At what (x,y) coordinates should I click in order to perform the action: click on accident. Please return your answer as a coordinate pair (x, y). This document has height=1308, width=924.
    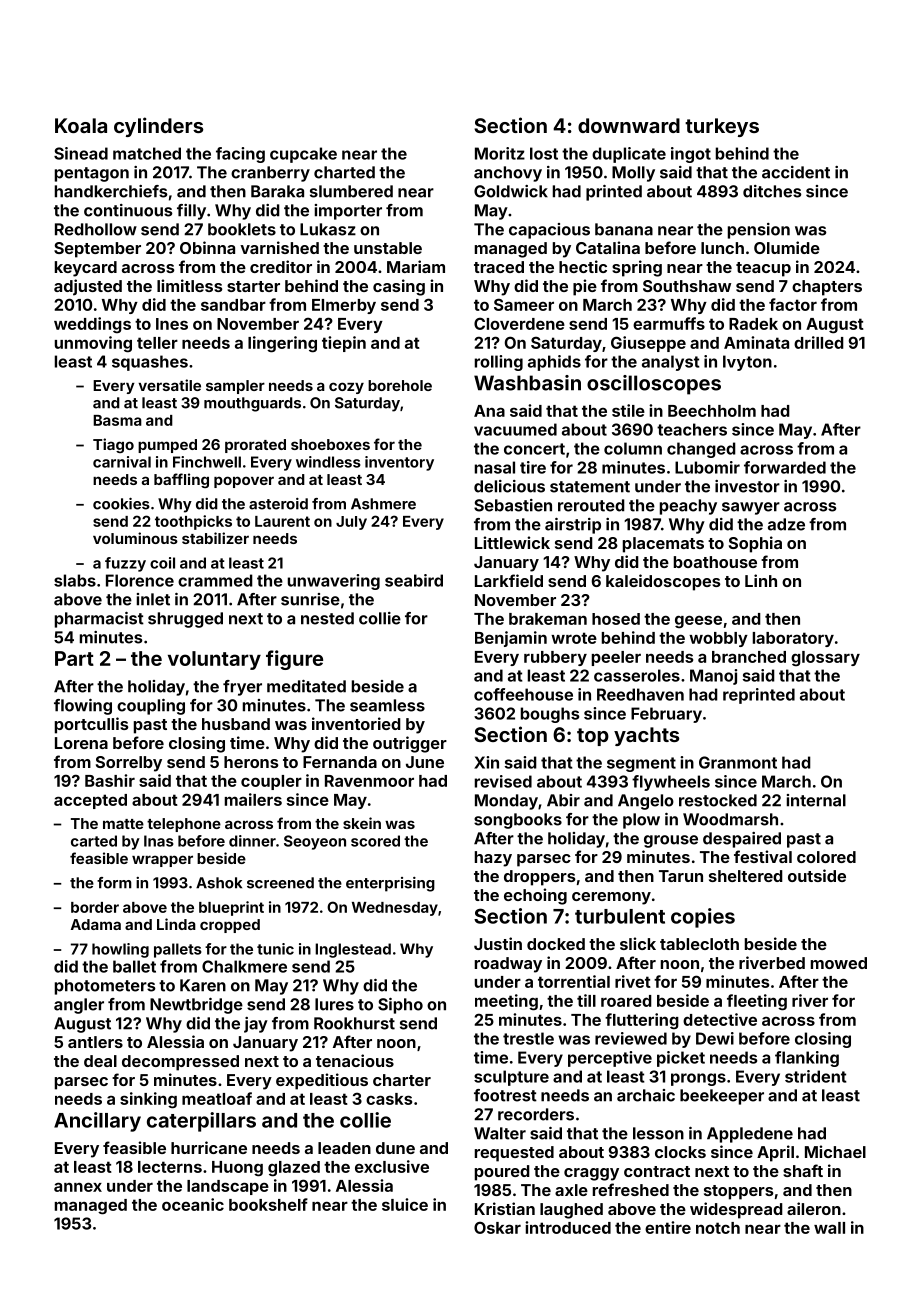
    Looking at the image, I should click on (796, 172).
